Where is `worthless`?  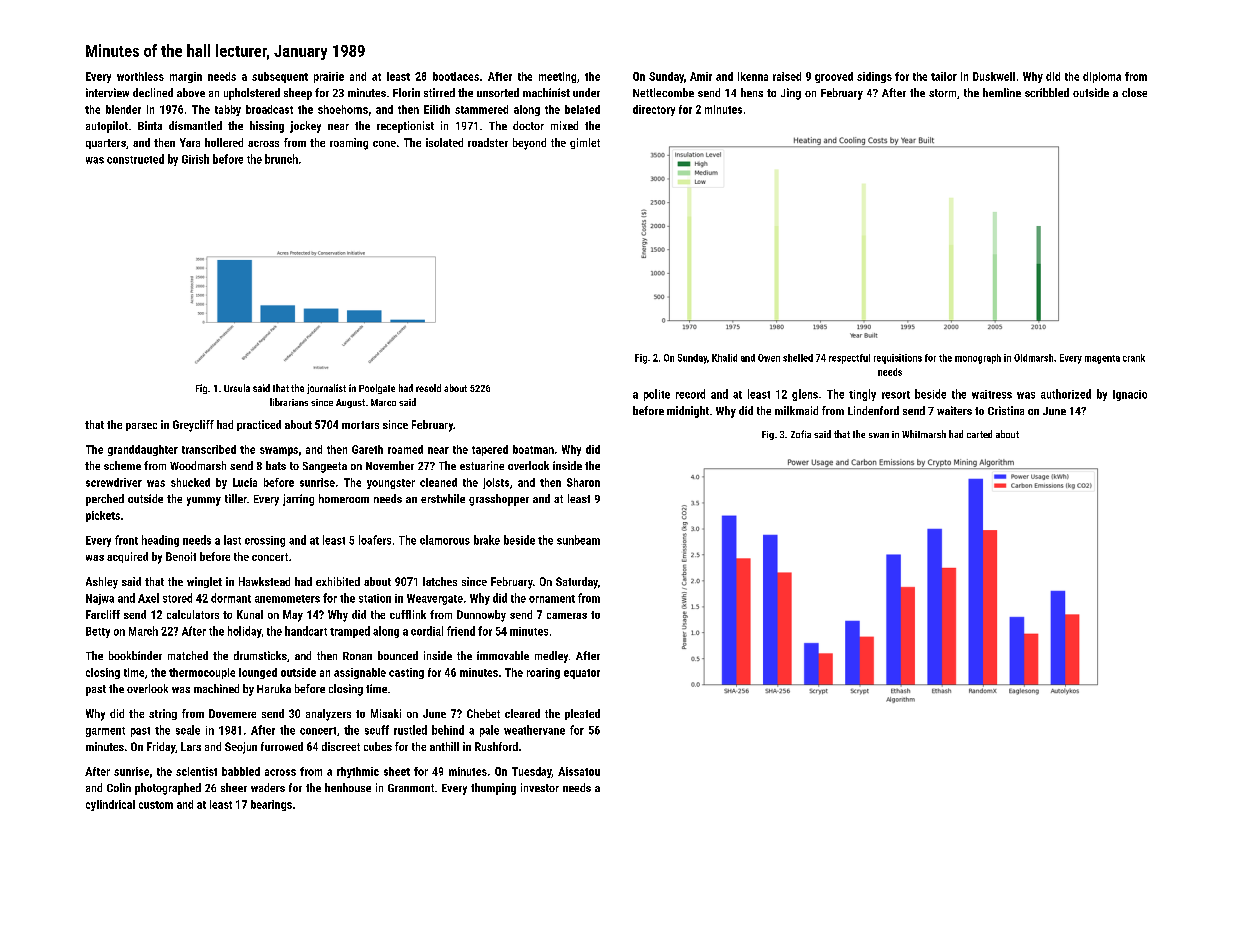
worthless is located at coordinates (140, 76).
